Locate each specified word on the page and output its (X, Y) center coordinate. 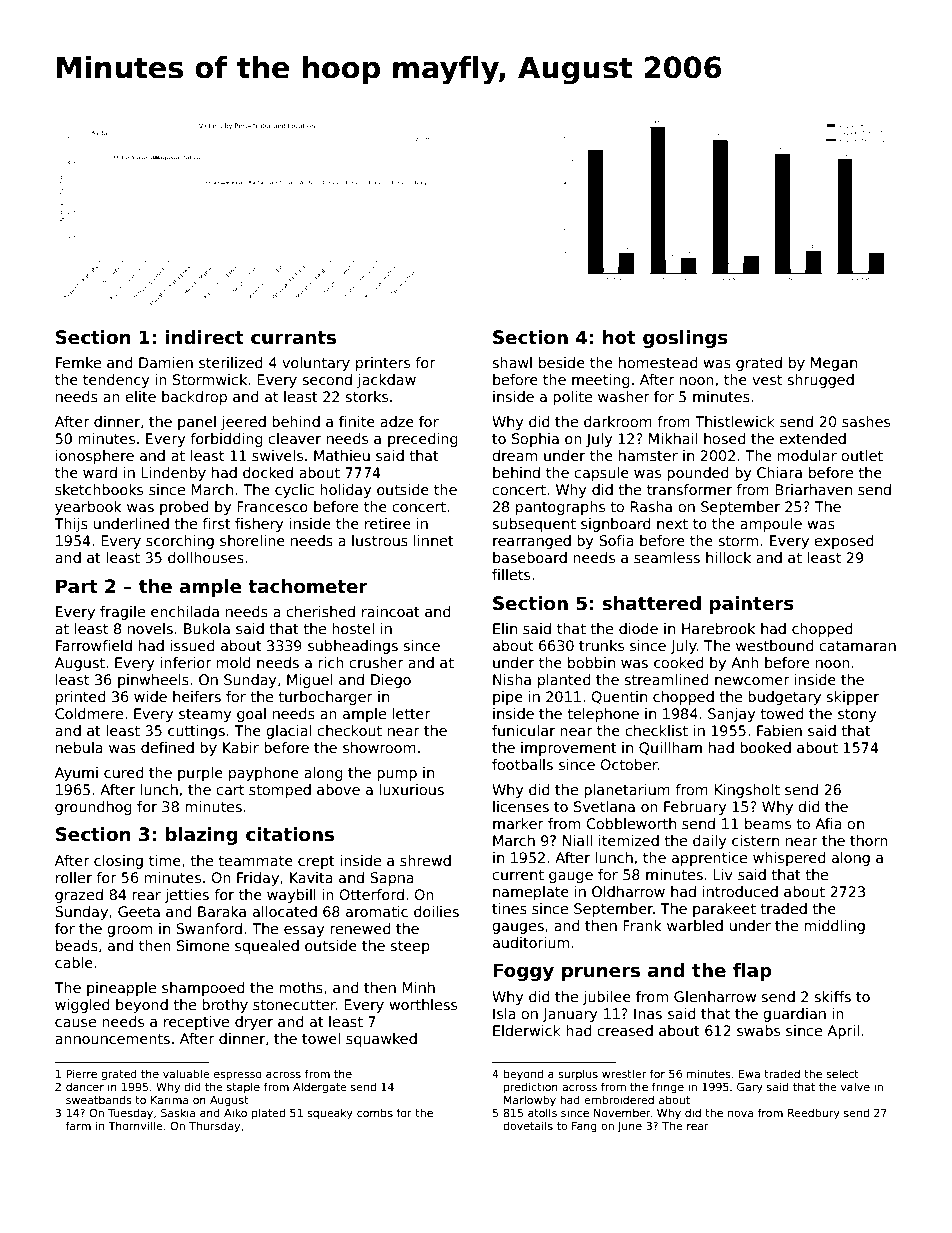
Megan (834, 364)
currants (293, 338)
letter (411, 713)
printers (383, 364)
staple (243, 1087)
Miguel (310, 681)
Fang (584, 1127)
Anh (745, 662)
